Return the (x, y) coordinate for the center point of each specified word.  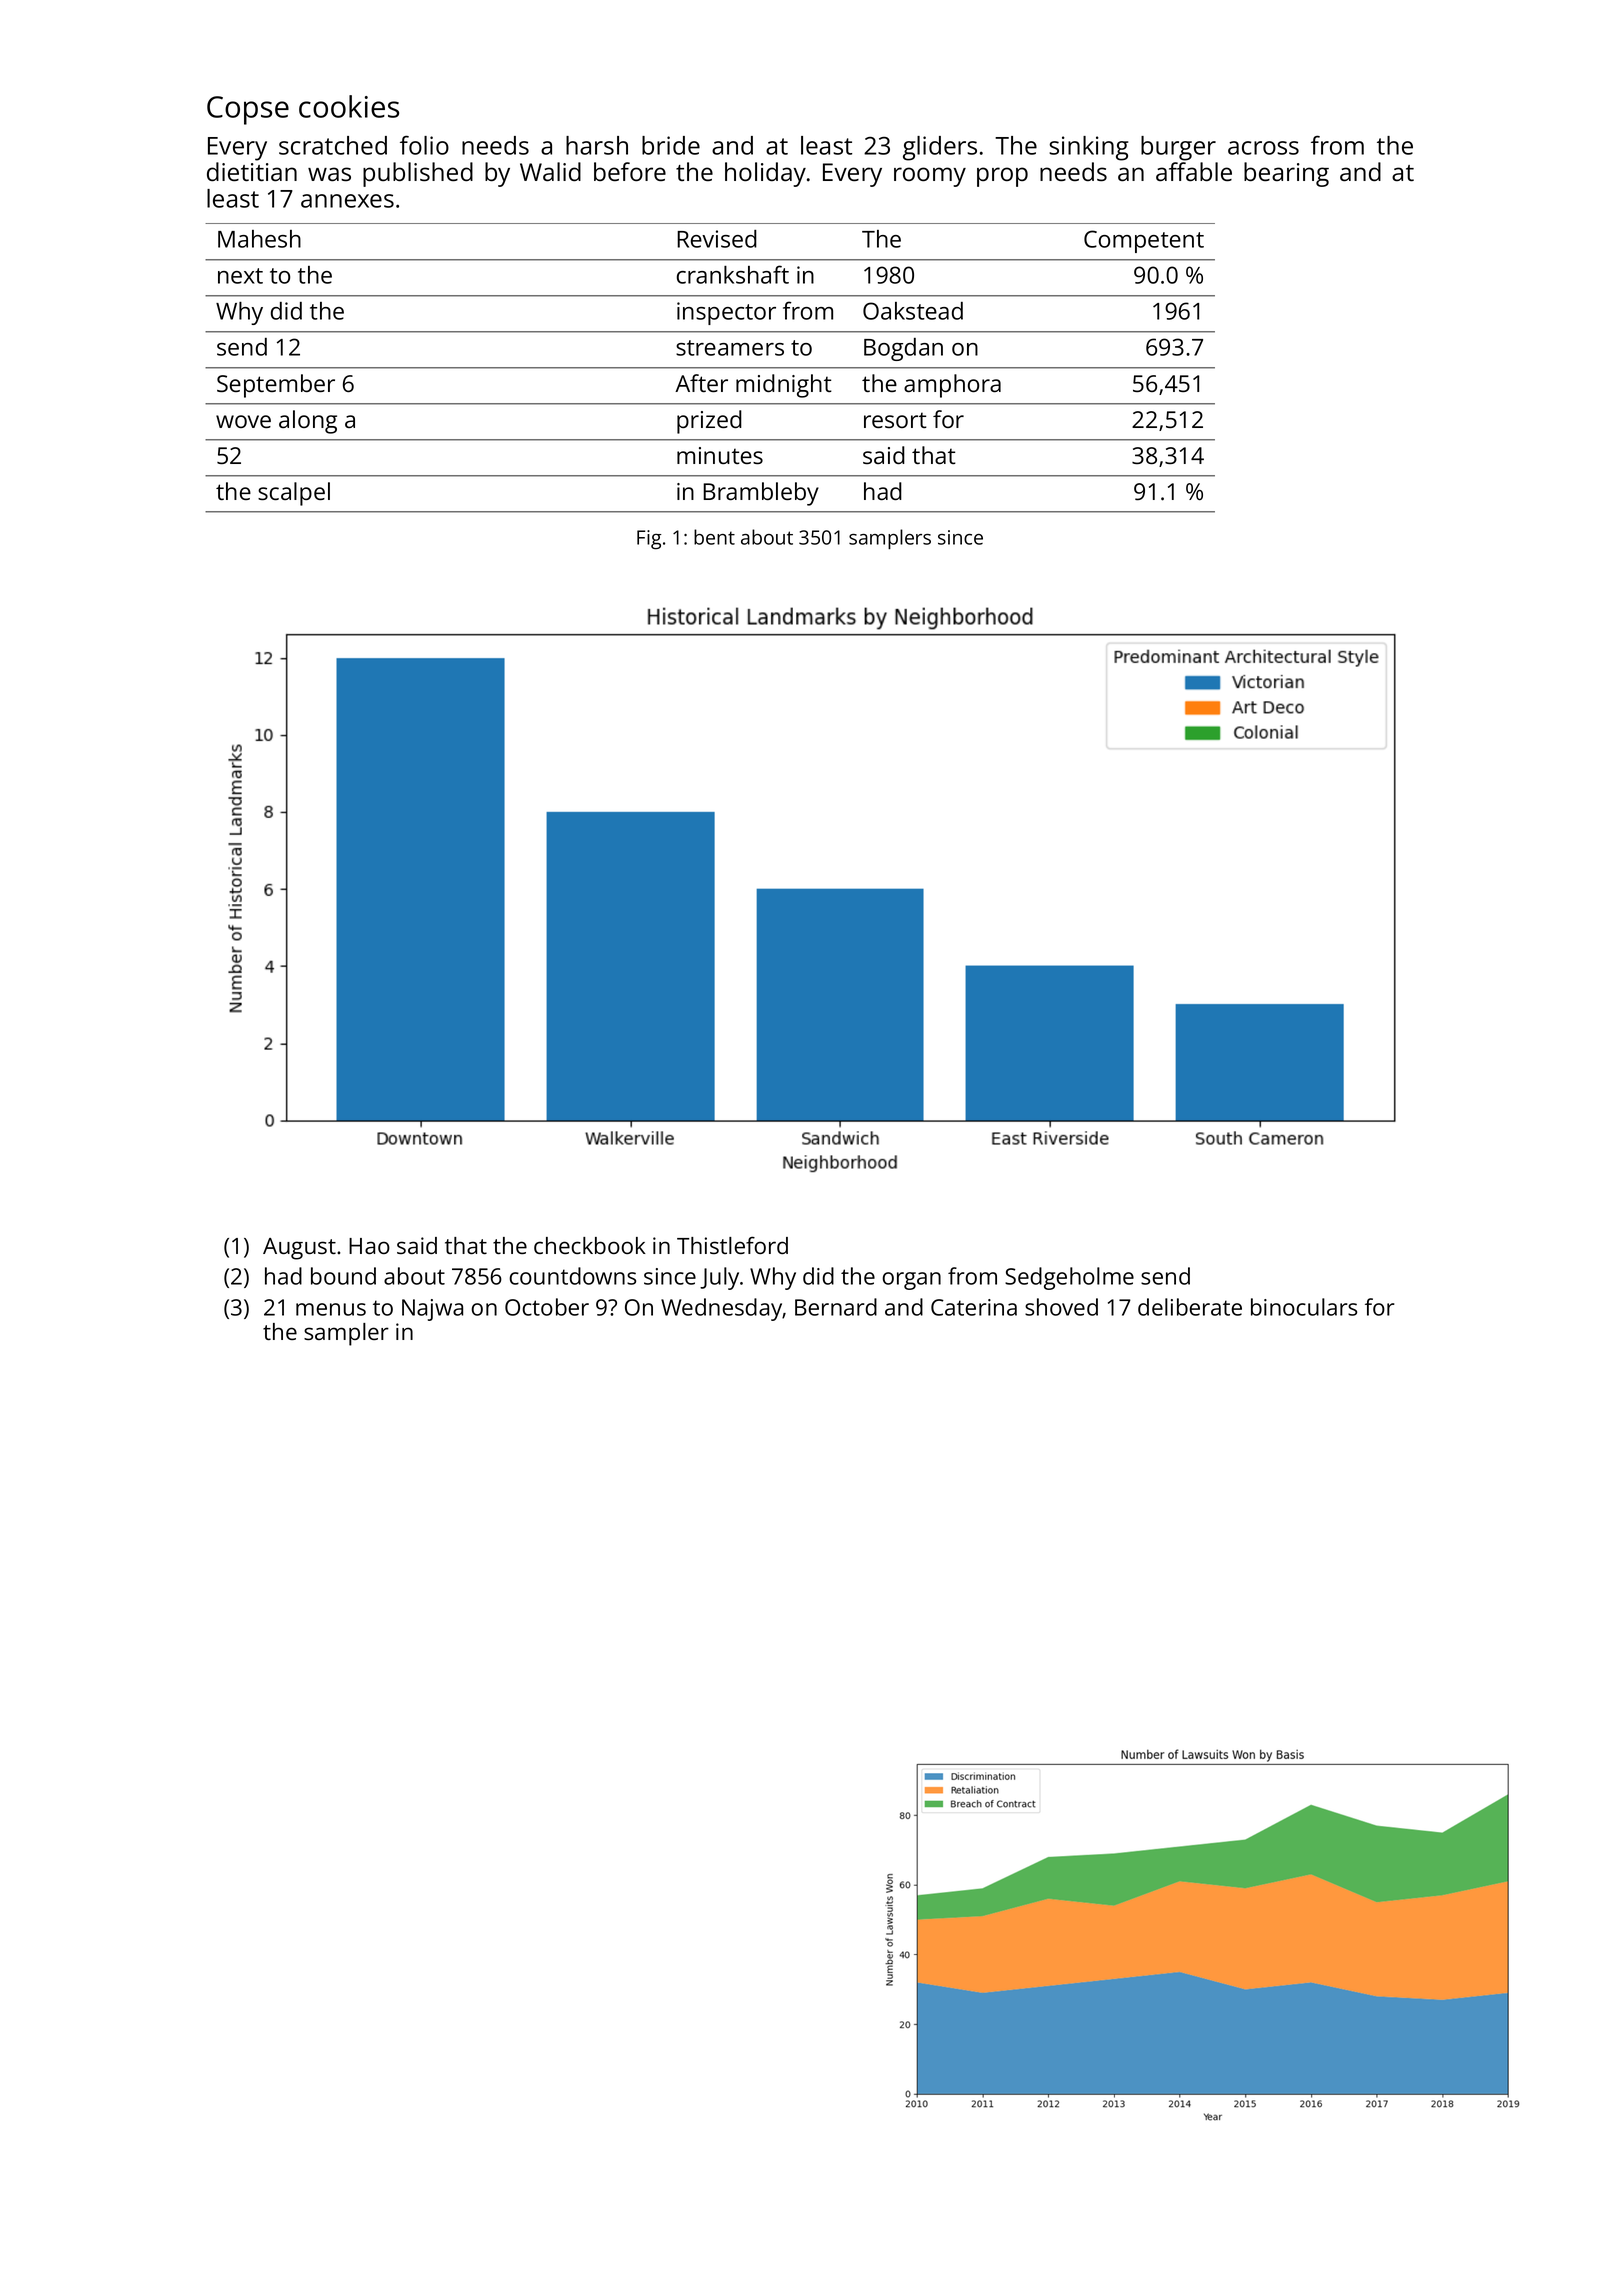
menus (331, 1309)
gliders (940, 148)
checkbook (590, 1245)
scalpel (294, 494)
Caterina (974, 1307)
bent (714, 537)
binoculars (1304, 1307)
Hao (369, 1246)
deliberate (1190, 1307)
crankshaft (733, 274)
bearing (1286, 174)
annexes (347, 201)
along (308, 422)
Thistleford (732, 1245)
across (1263, 148)
